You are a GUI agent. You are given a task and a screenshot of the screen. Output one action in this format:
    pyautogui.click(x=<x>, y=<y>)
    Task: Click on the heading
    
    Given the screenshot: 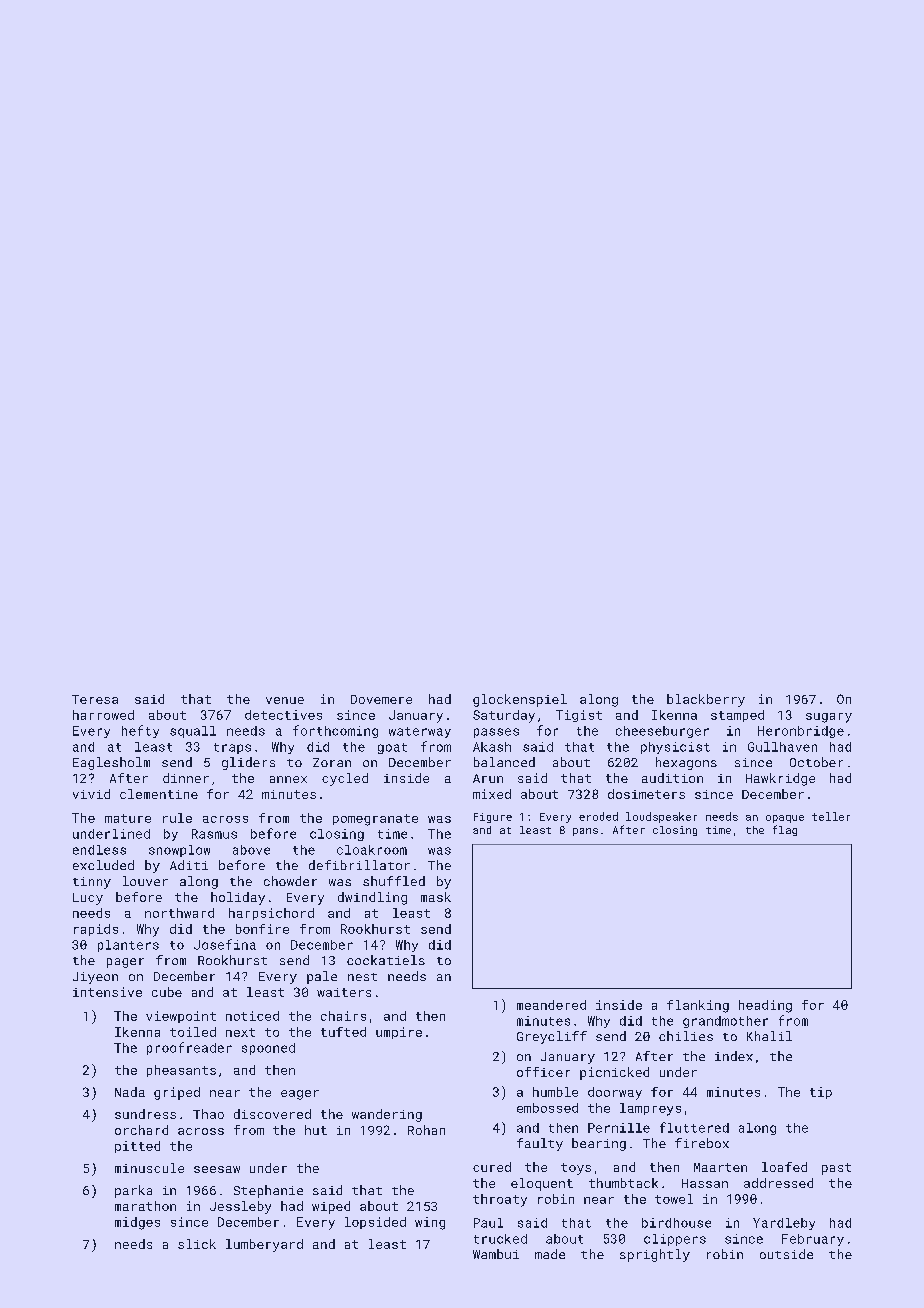 What is the action you would take?
    pyautogui.click(x=765, y=1006)
